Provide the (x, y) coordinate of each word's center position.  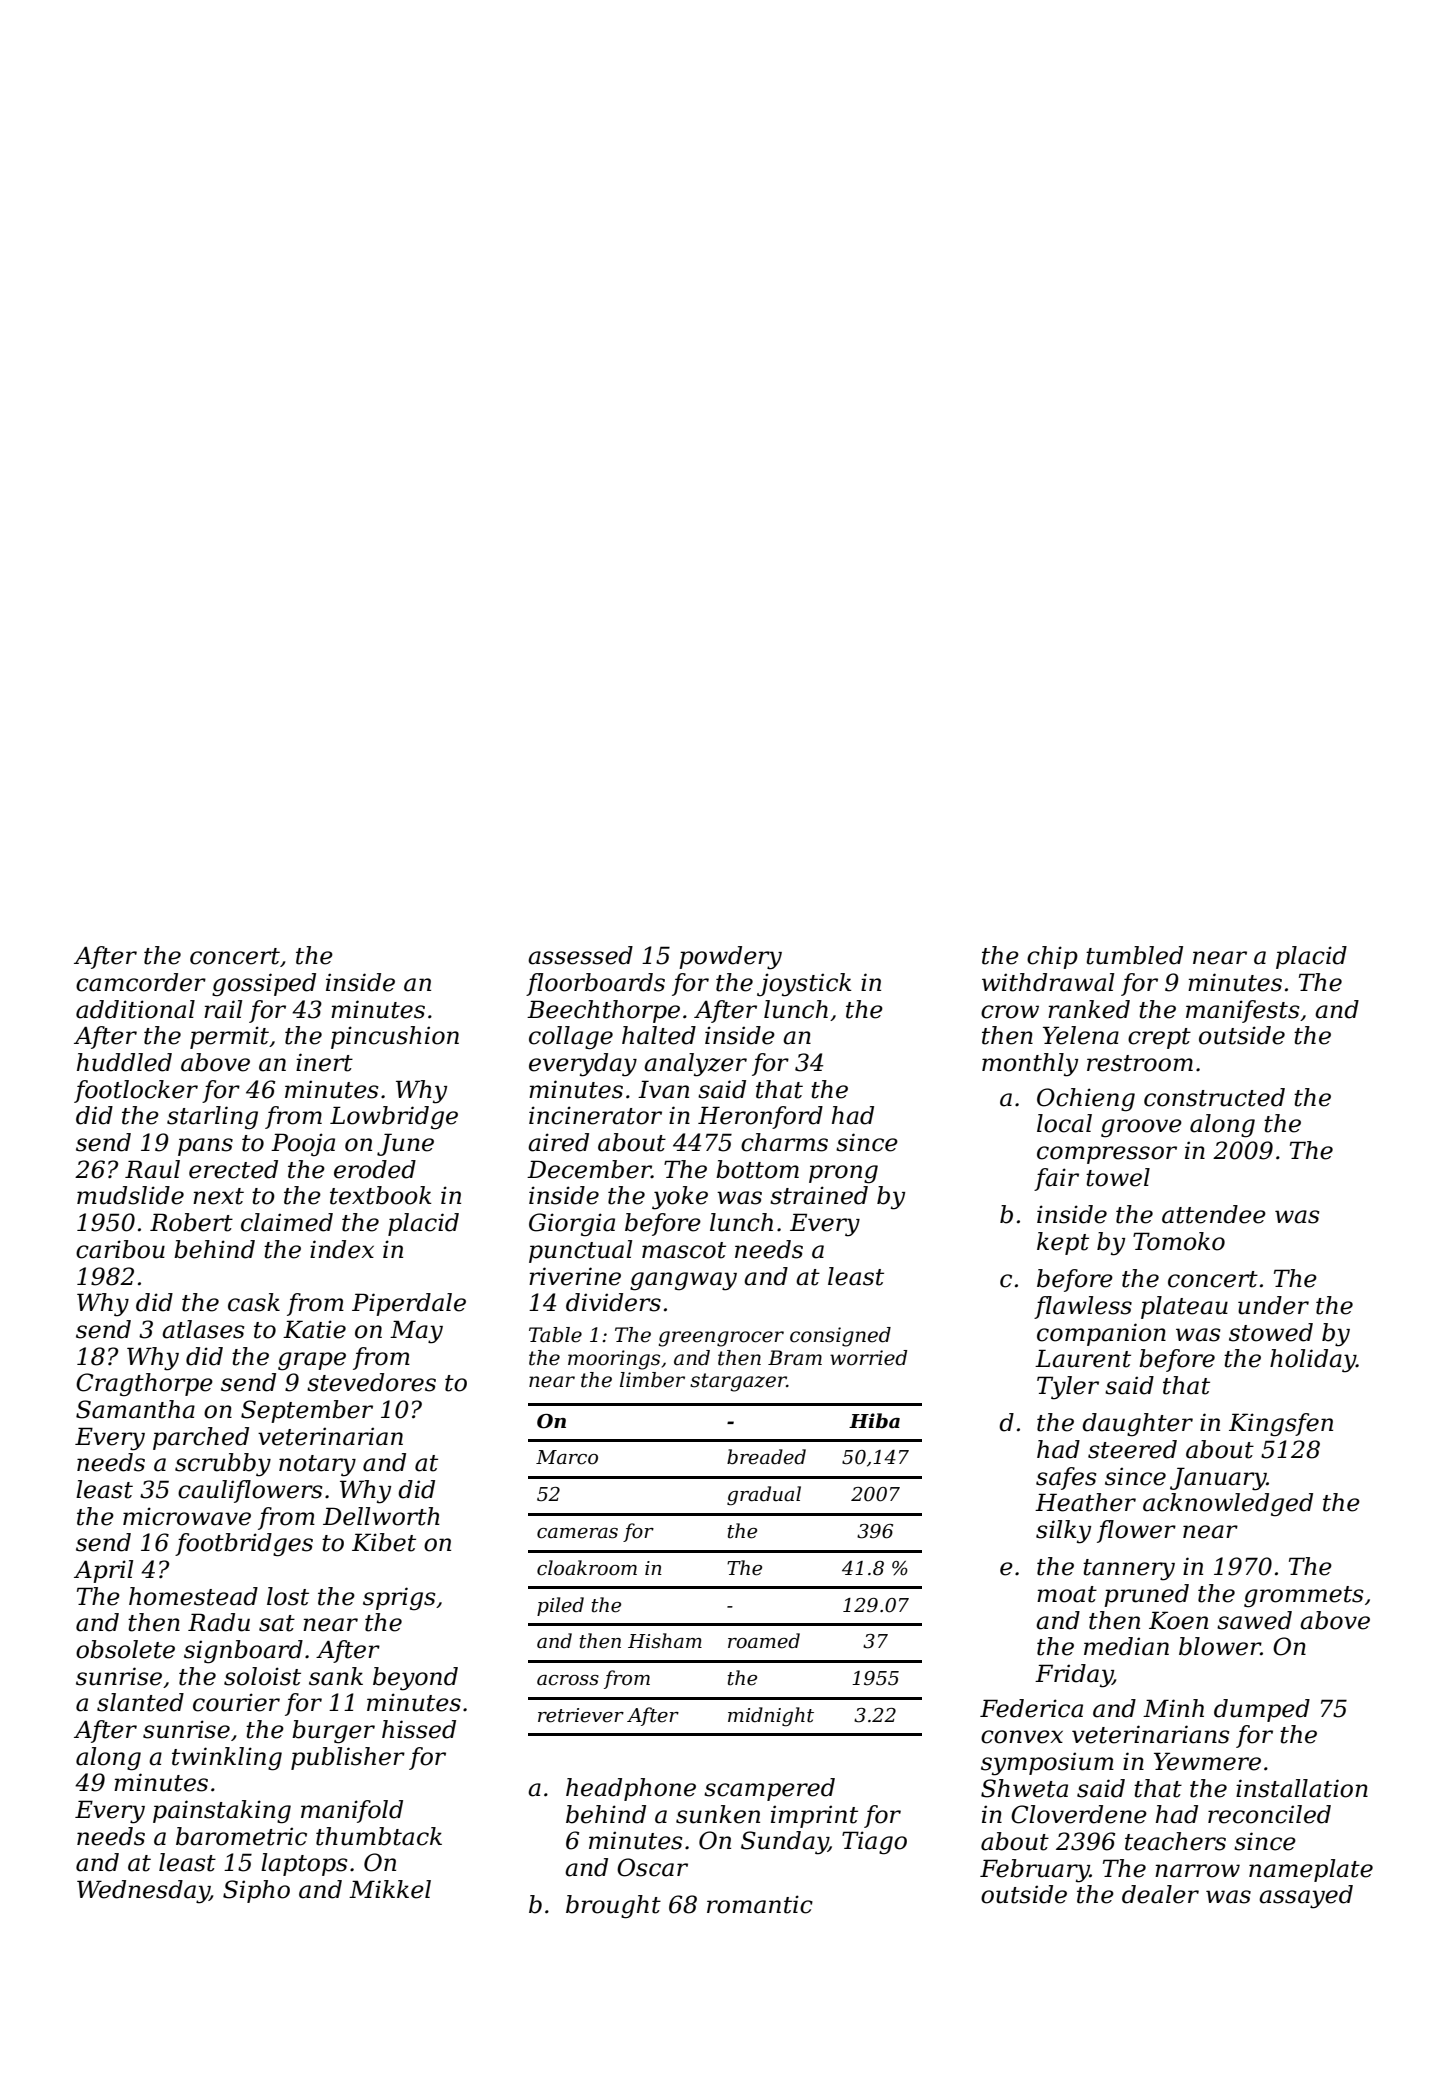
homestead (193, 1596)
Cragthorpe (144, 1384)
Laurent (1083, 1358)
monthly (1030, 1065)
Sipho (256, 1891)
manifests (1242, 1011)
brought (613, 1907)
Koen (1178, 1620)
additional (135, 1009)
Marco (567, 1457)
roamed (764, 1641)
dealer (1160, 1894)
